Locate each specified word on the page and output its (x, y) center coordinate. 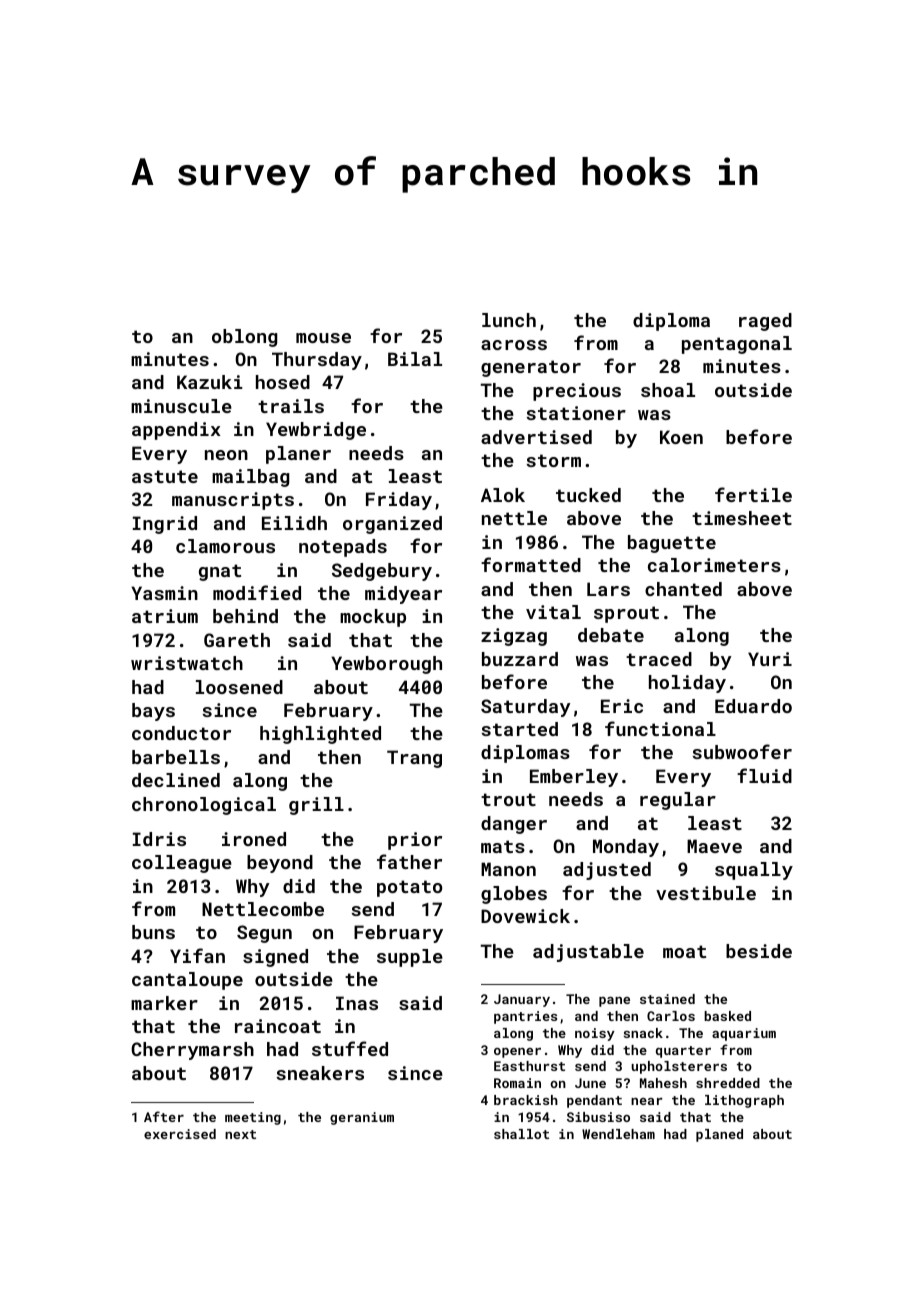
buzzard (520, 659)
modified (257, 592)
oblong (244, 338)
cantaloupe (187, 981)
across (514, 345)
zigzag (514, 637)
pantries (525, 1017)
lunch (509, 320)
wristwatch (187, 663)
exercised (180, 1134)
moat (684, 951)
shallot (521, 1134)
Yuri (770, 659)
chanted (683, 589)
